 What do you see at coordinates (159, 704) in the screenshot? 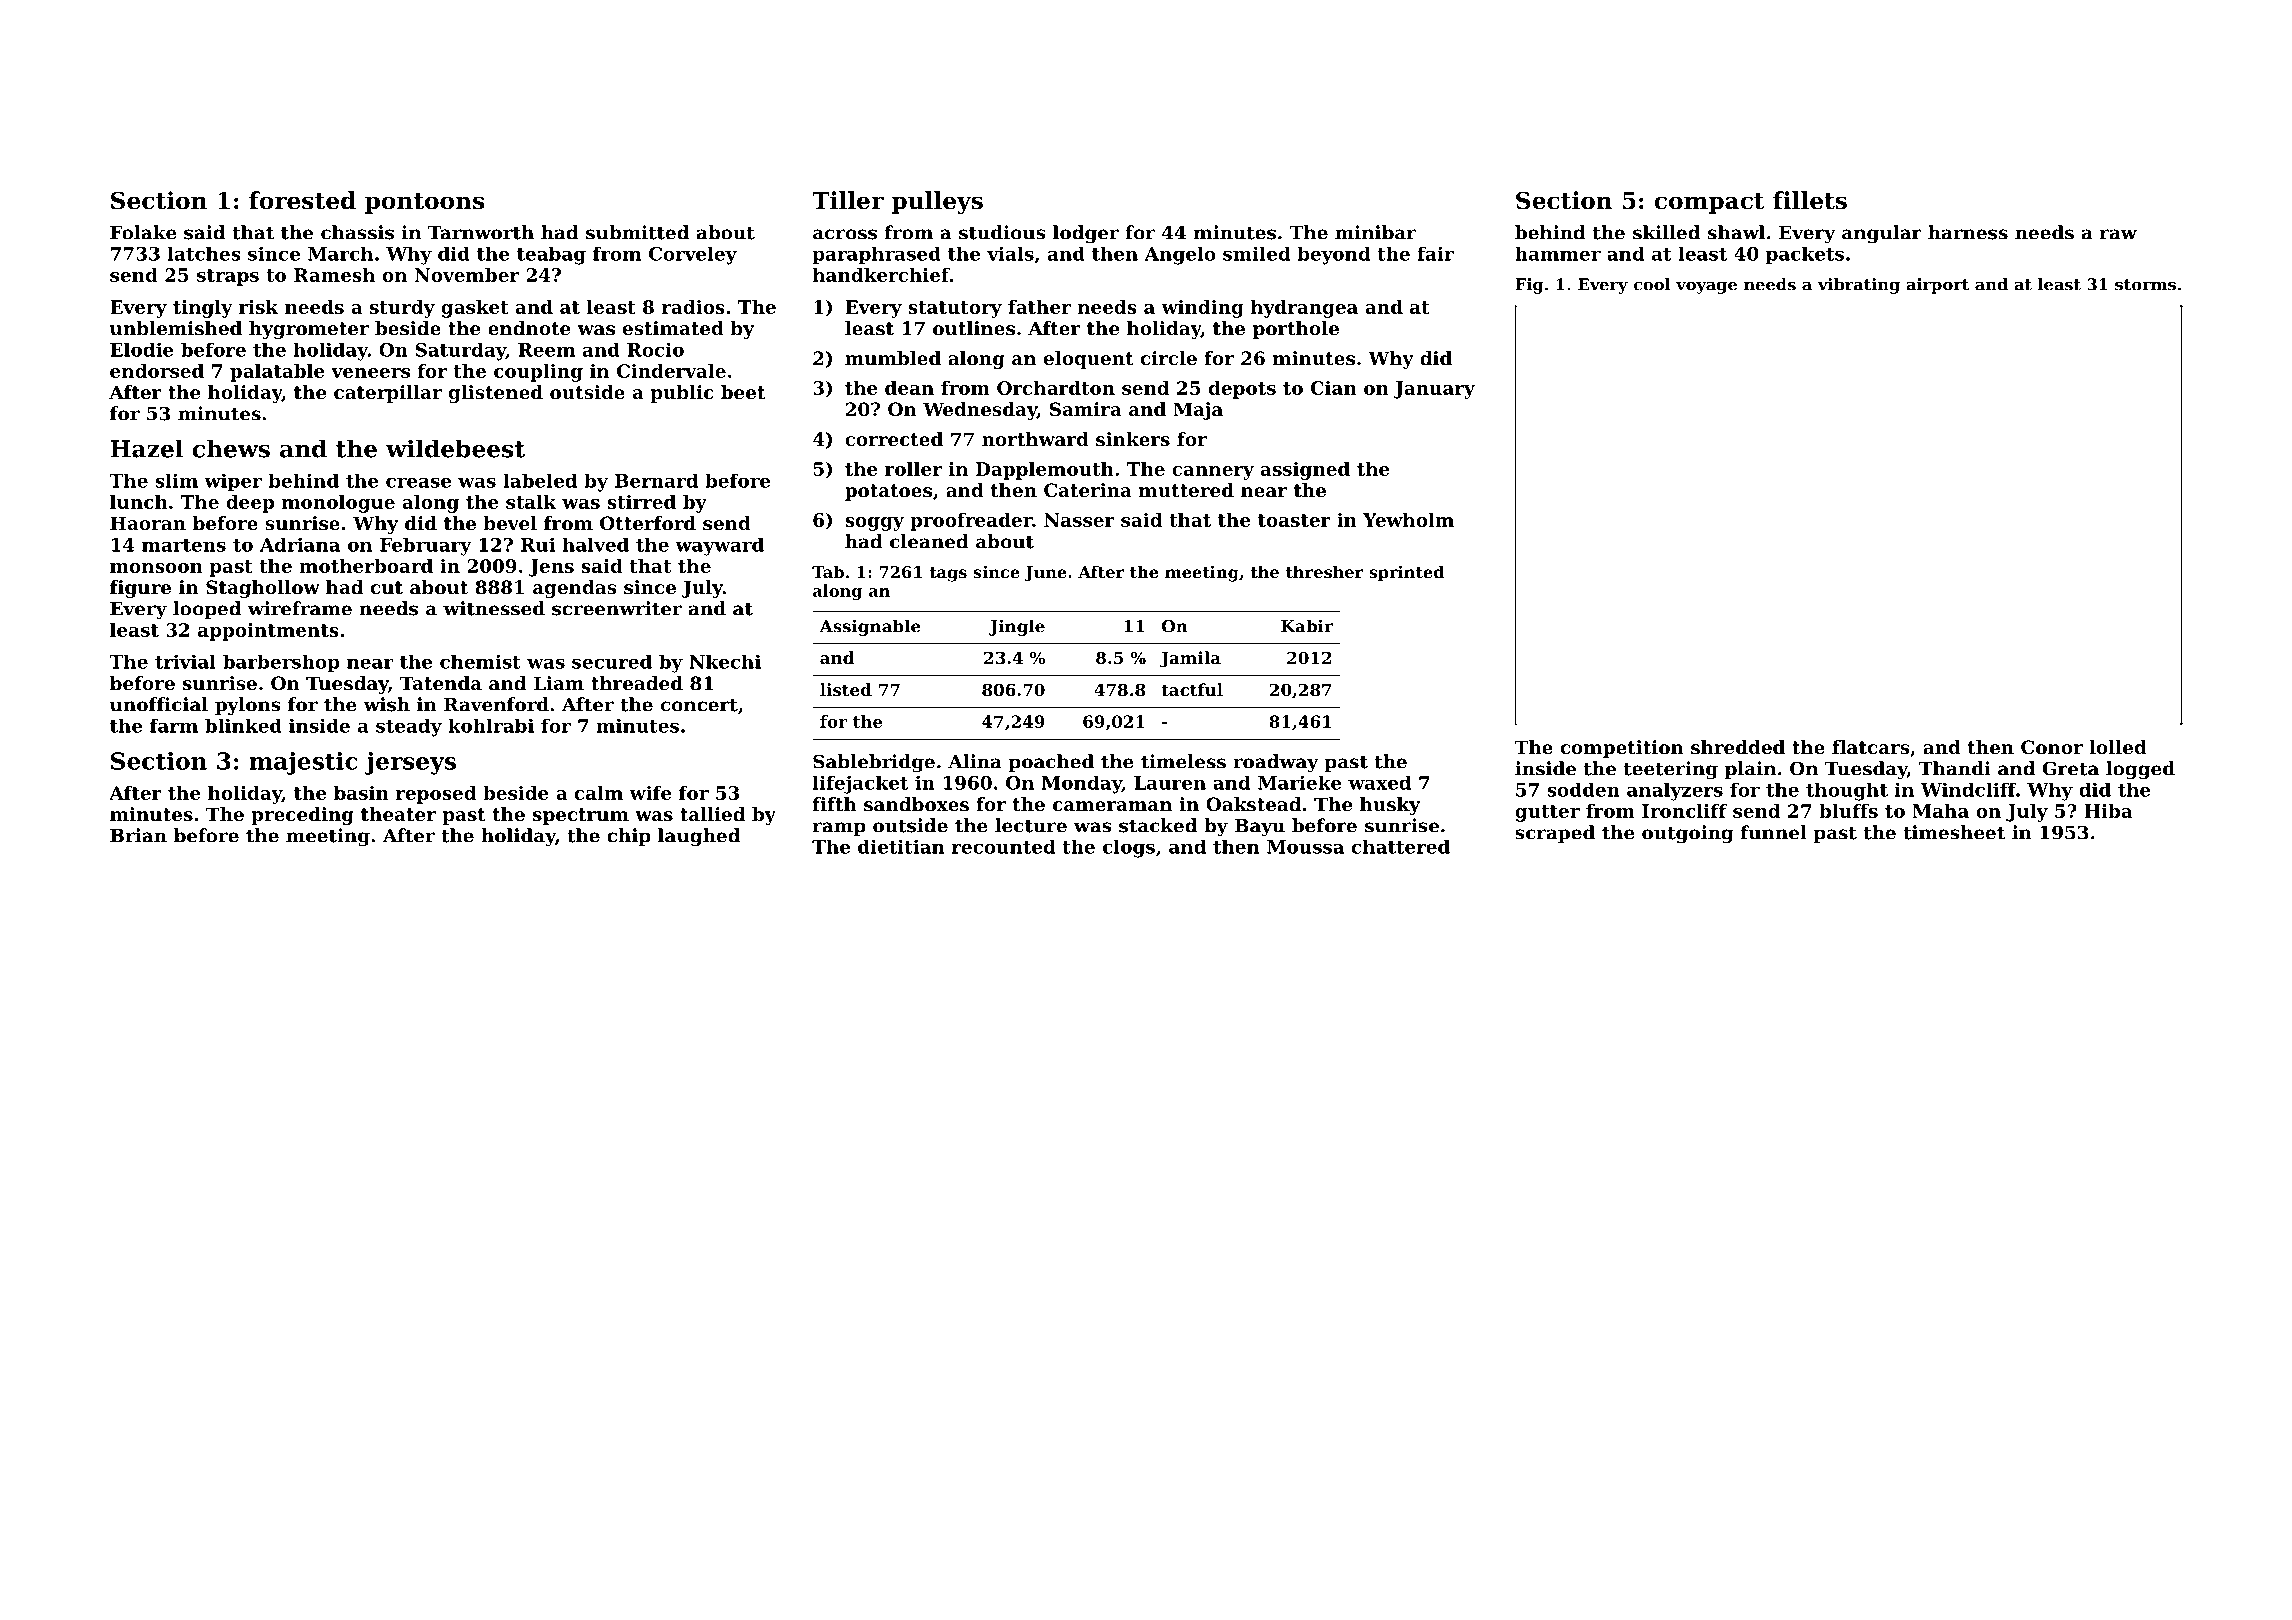
I see `unofficial` at bounding box center [159, 704].
